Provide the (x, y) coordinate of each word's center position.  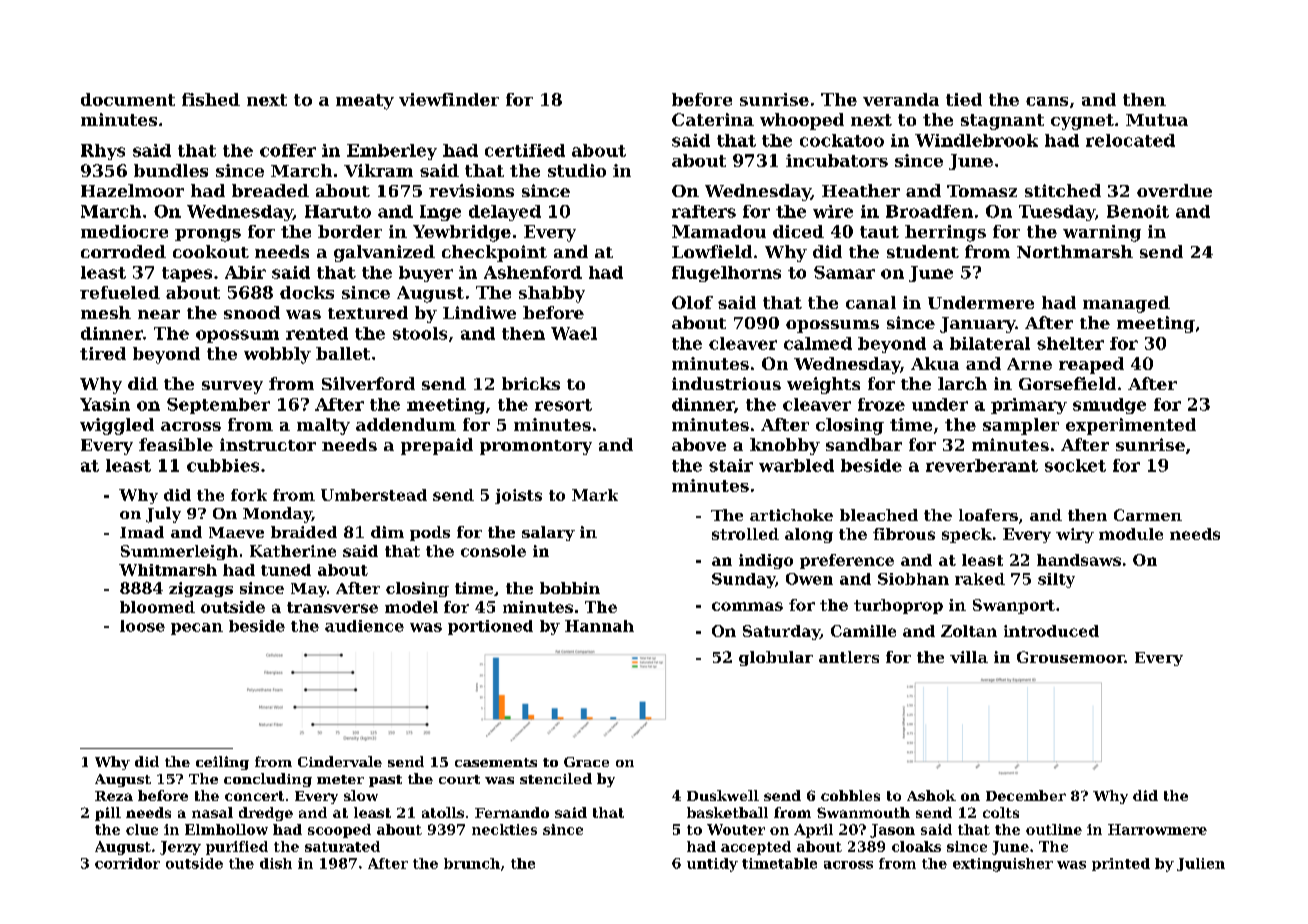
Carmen (1148, 515)
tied (964, 99)
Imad (142, 532)
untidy (712, 865)
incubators (837, 160)
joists (518, 496)
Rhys (103, 152)
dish (276, 863)
